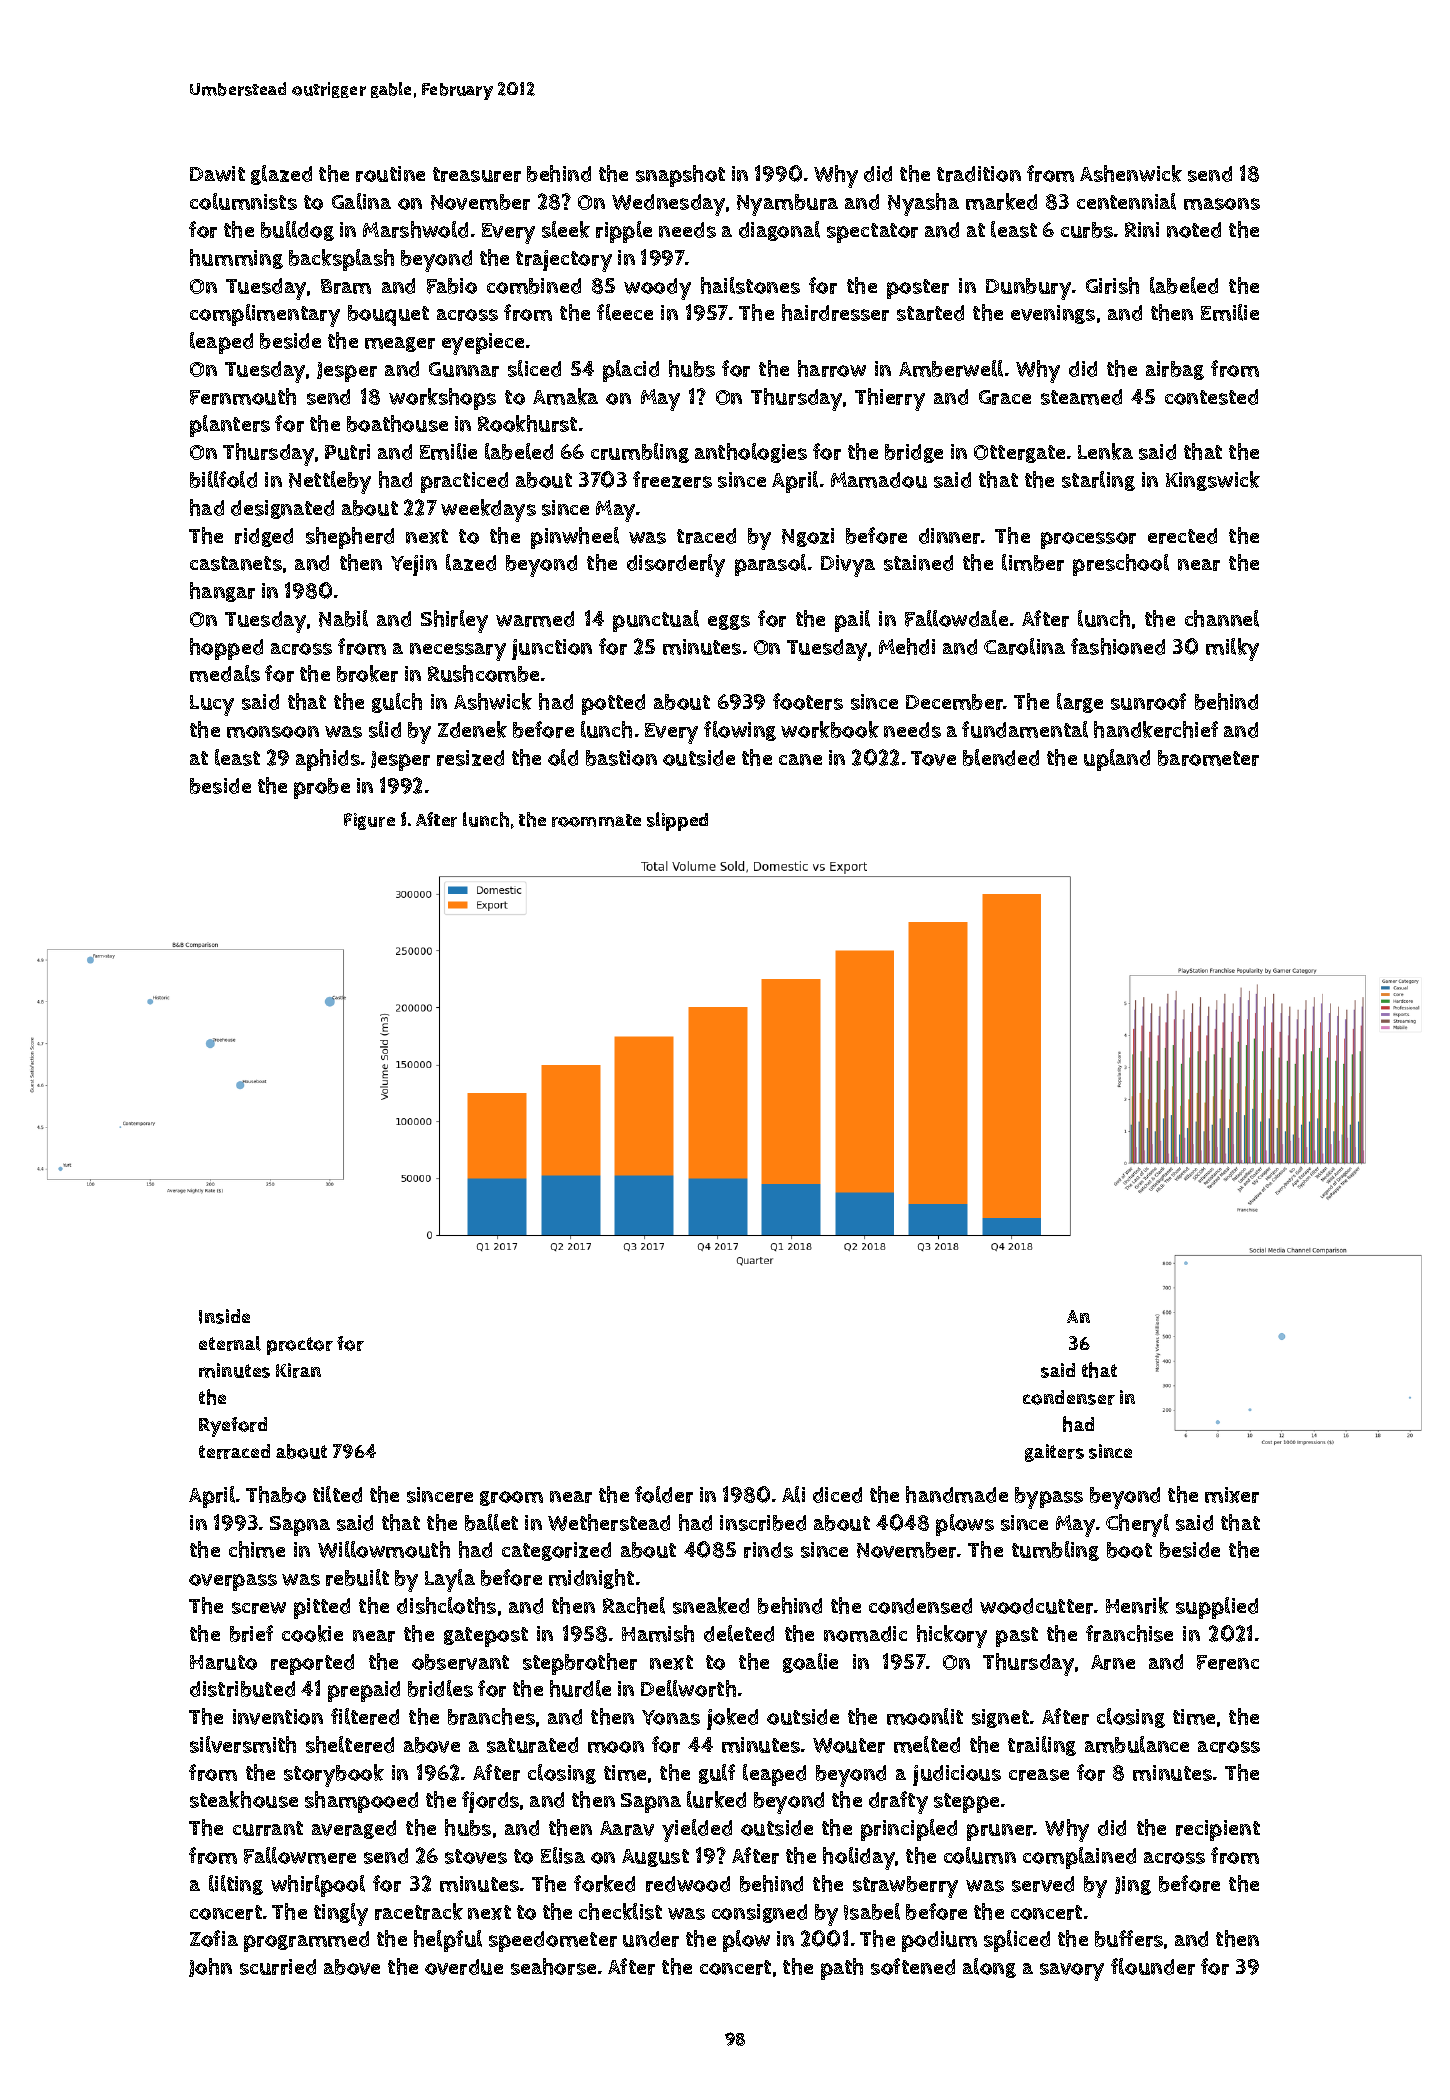  Describe the element at coordinates (664, 1494) in the screenshot. I see `folder` at that location.
